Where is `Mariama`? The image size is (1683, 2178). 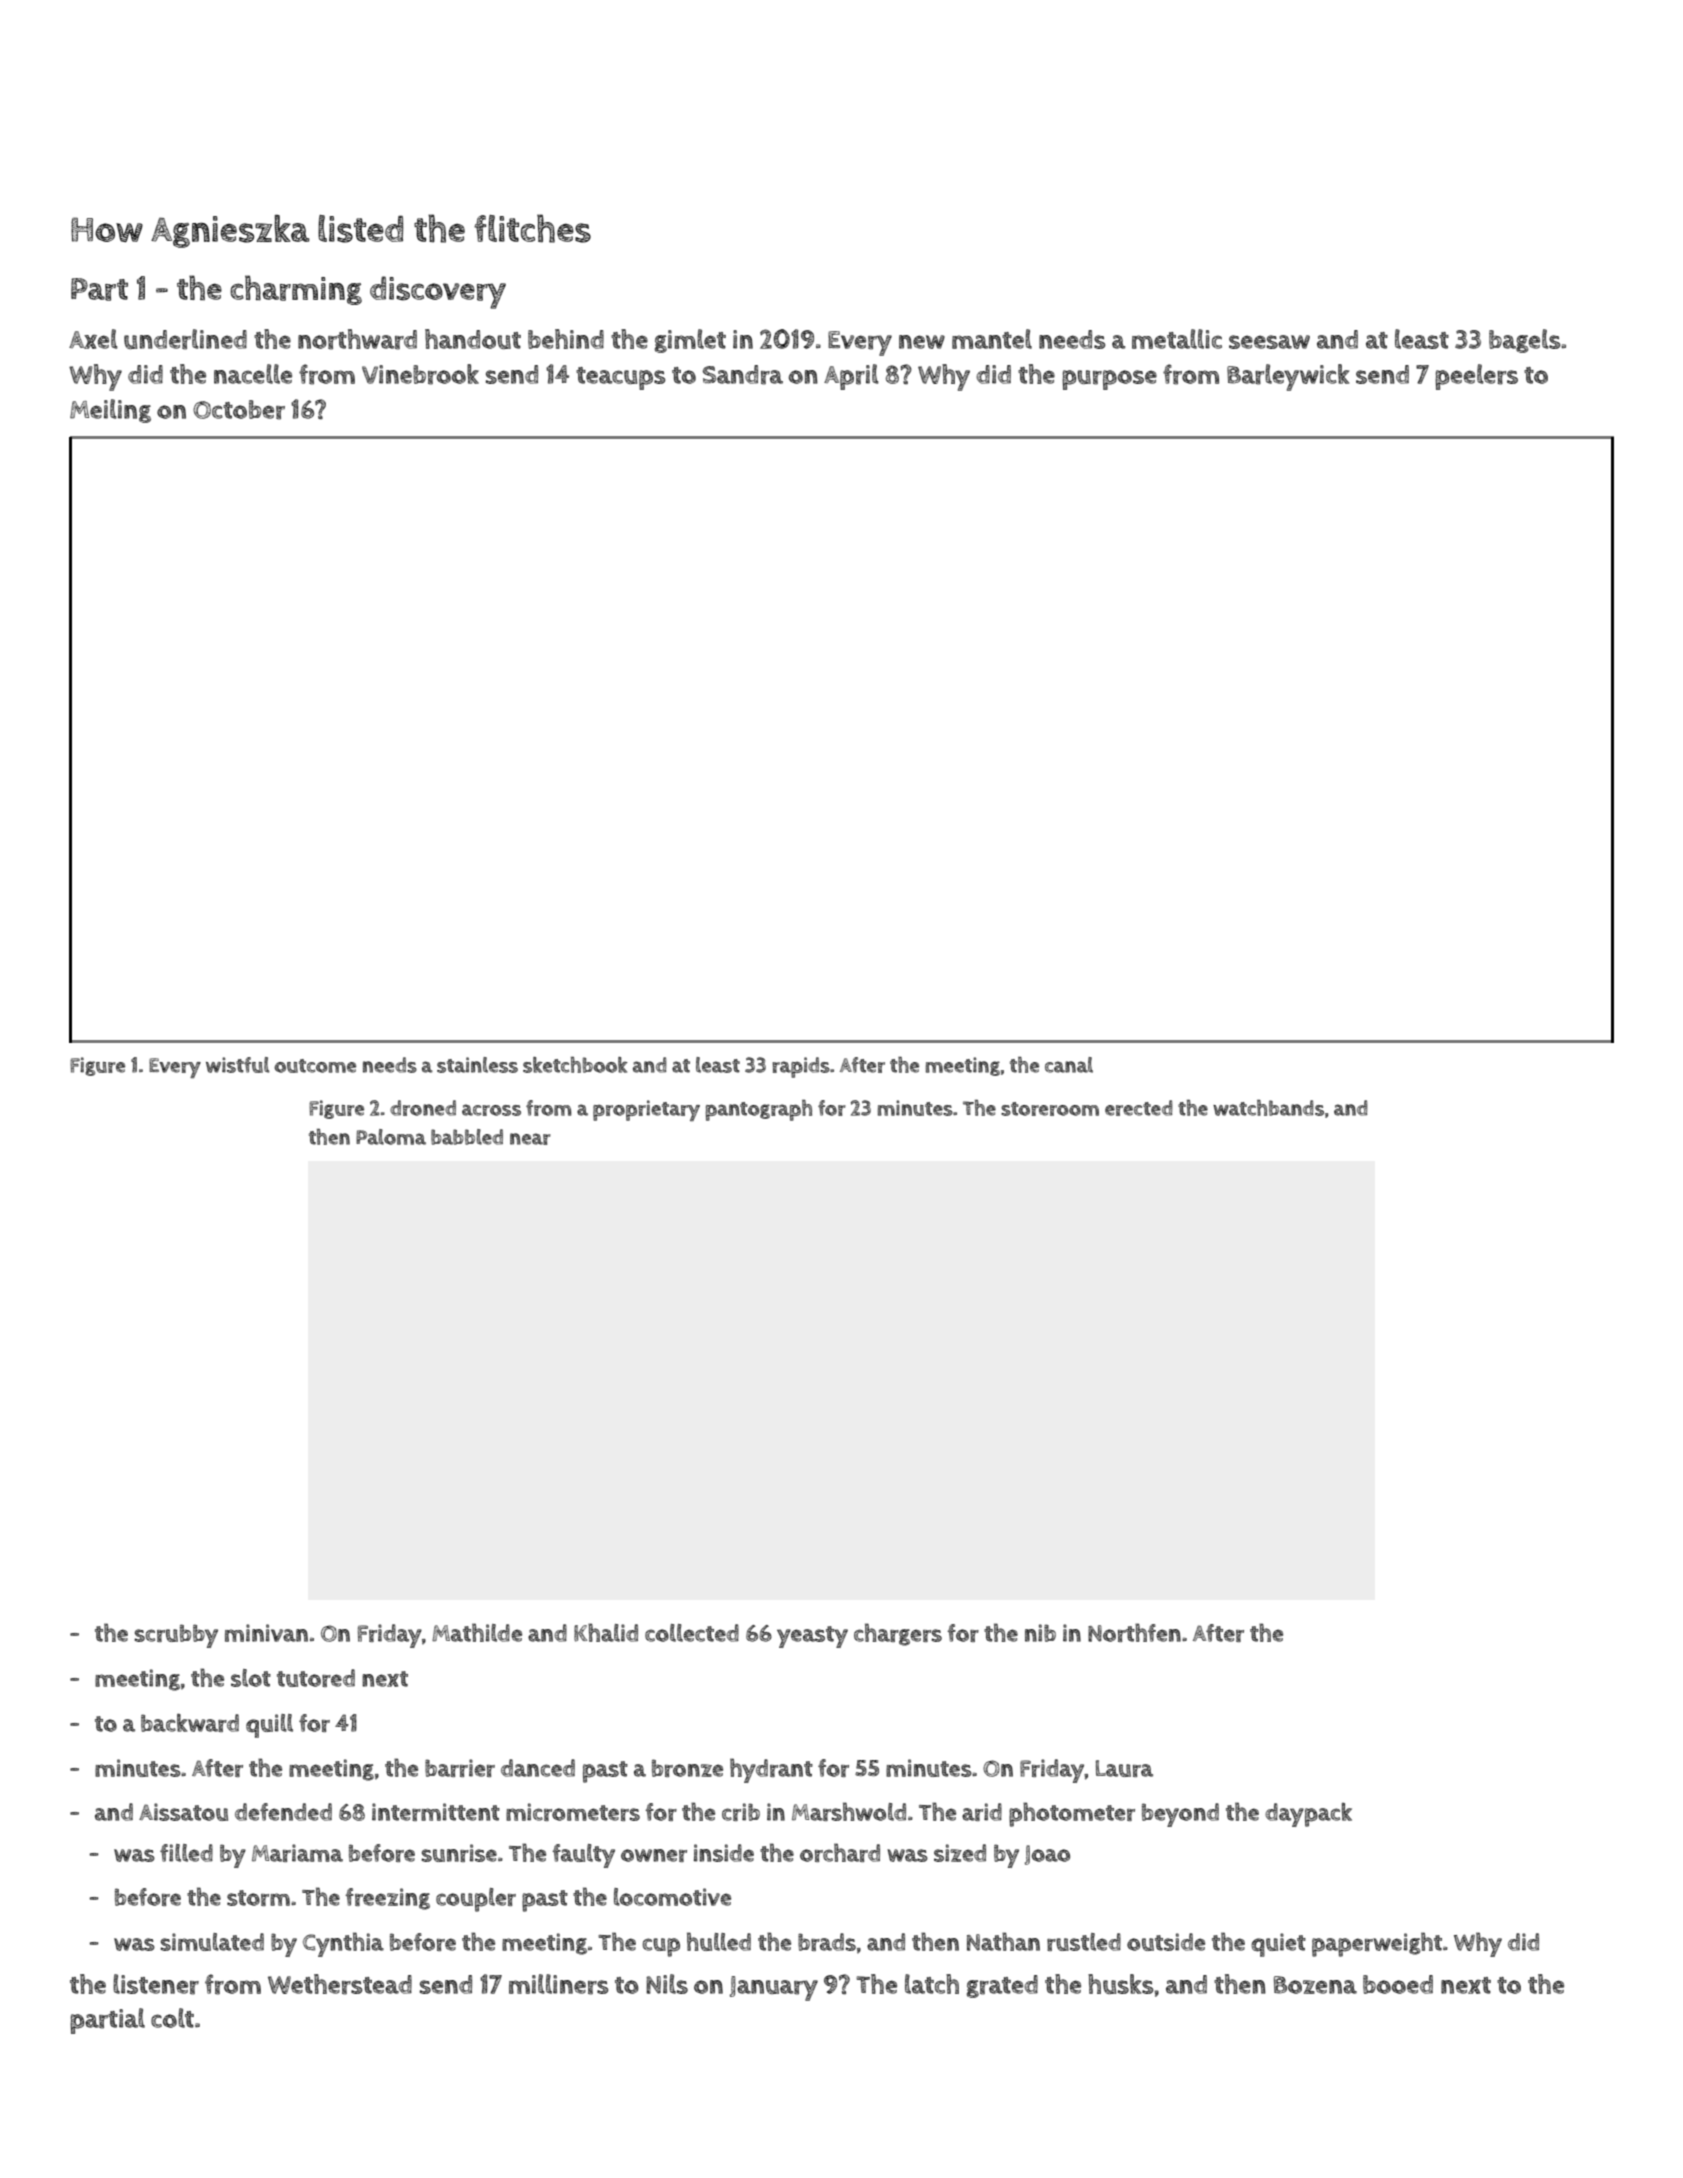
Mariama is located at coordinates (297, 1853).
